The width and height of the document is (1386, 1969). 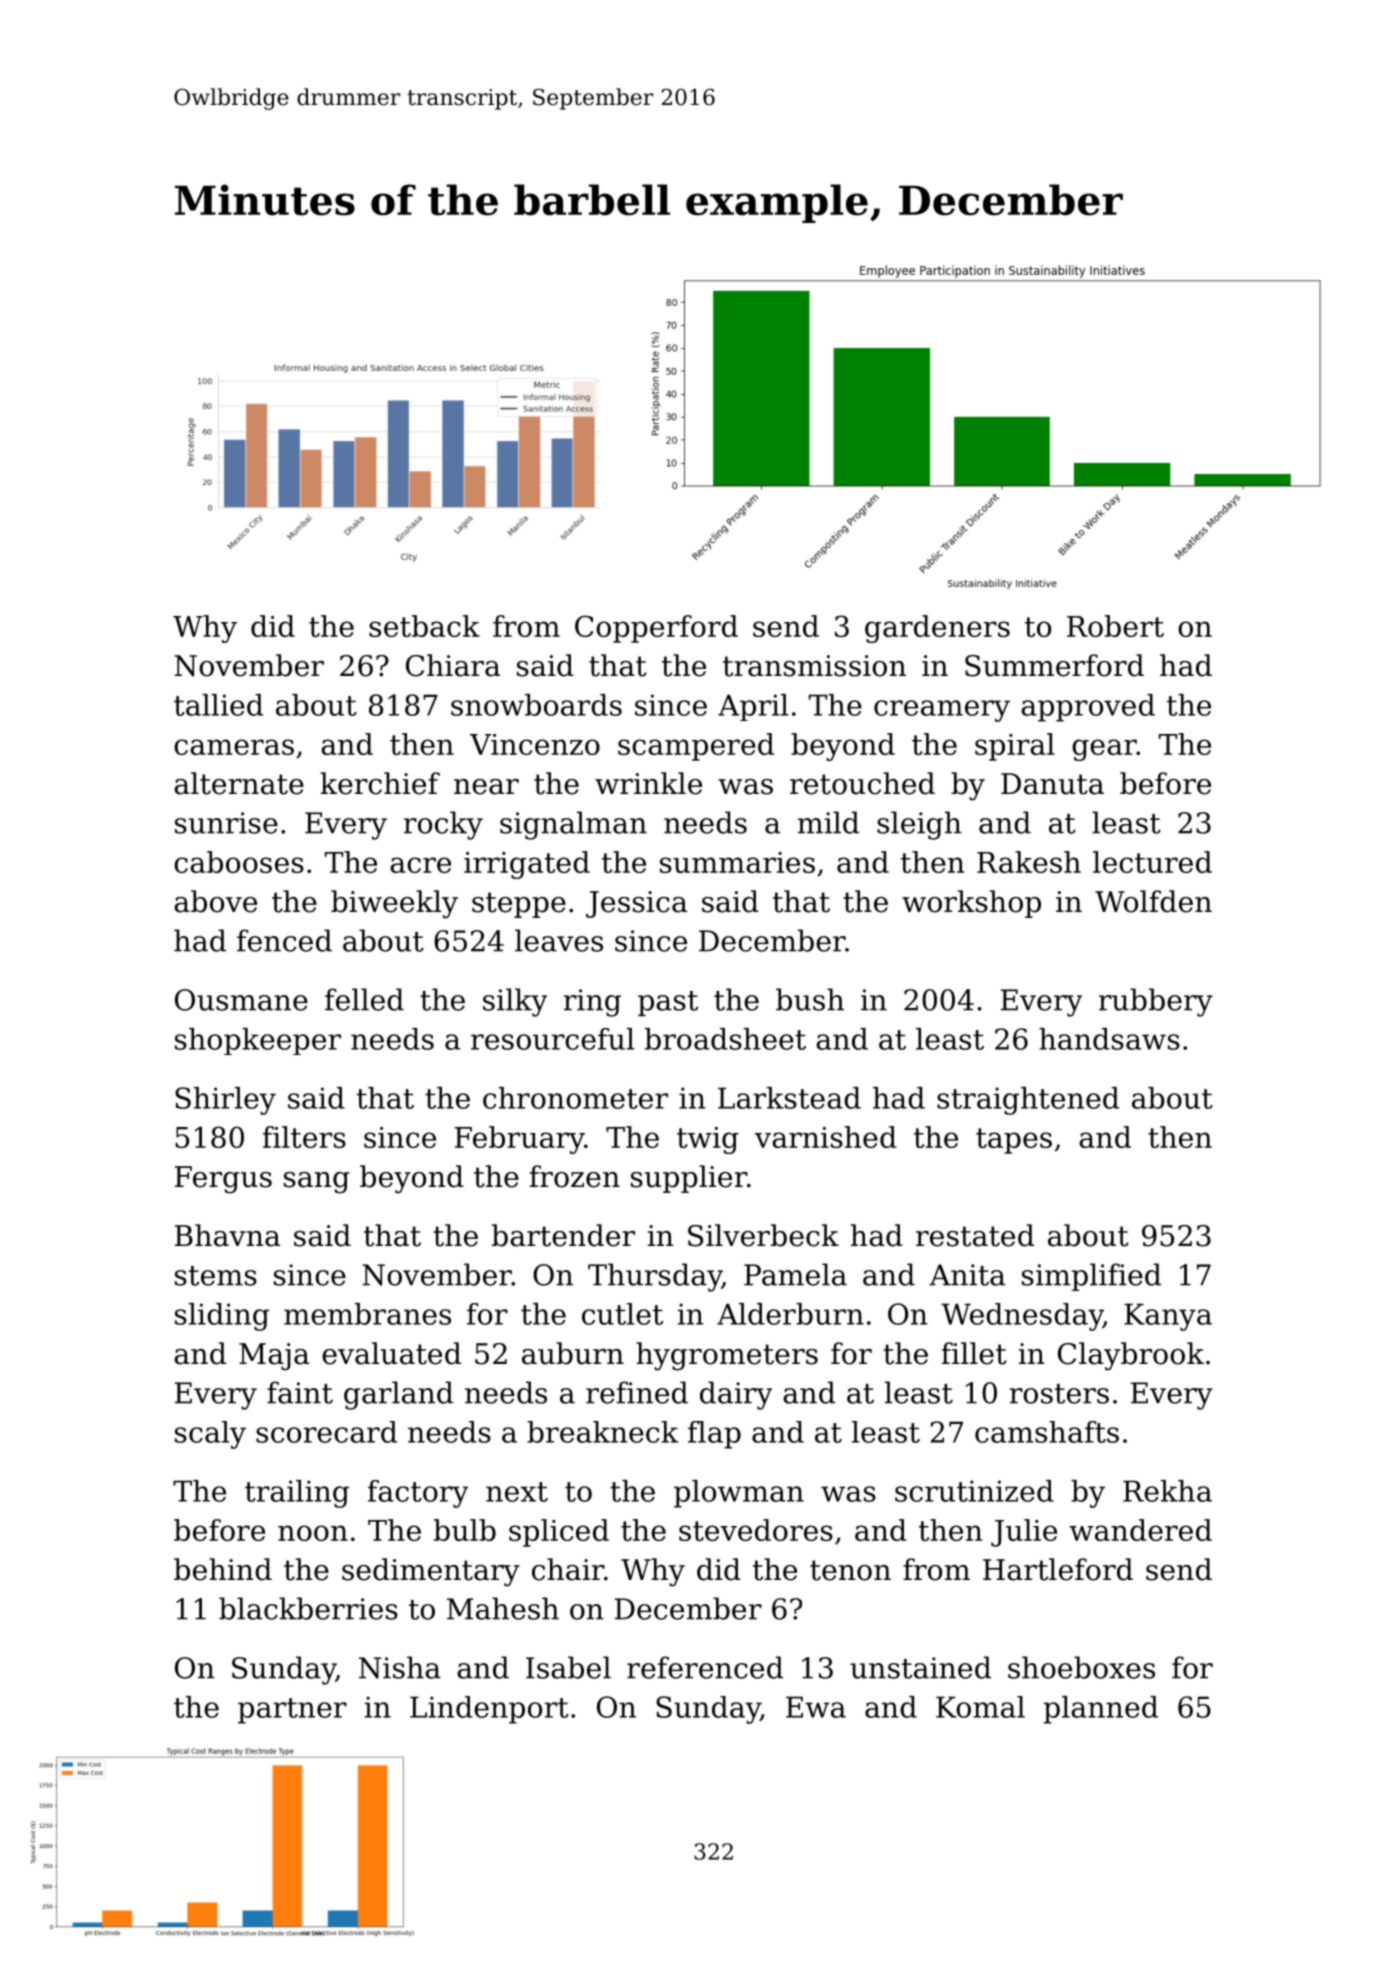 What do you see at coordinates (739, 1494) in the document?
I see `plowman` at bounding box center [739, 1494].
